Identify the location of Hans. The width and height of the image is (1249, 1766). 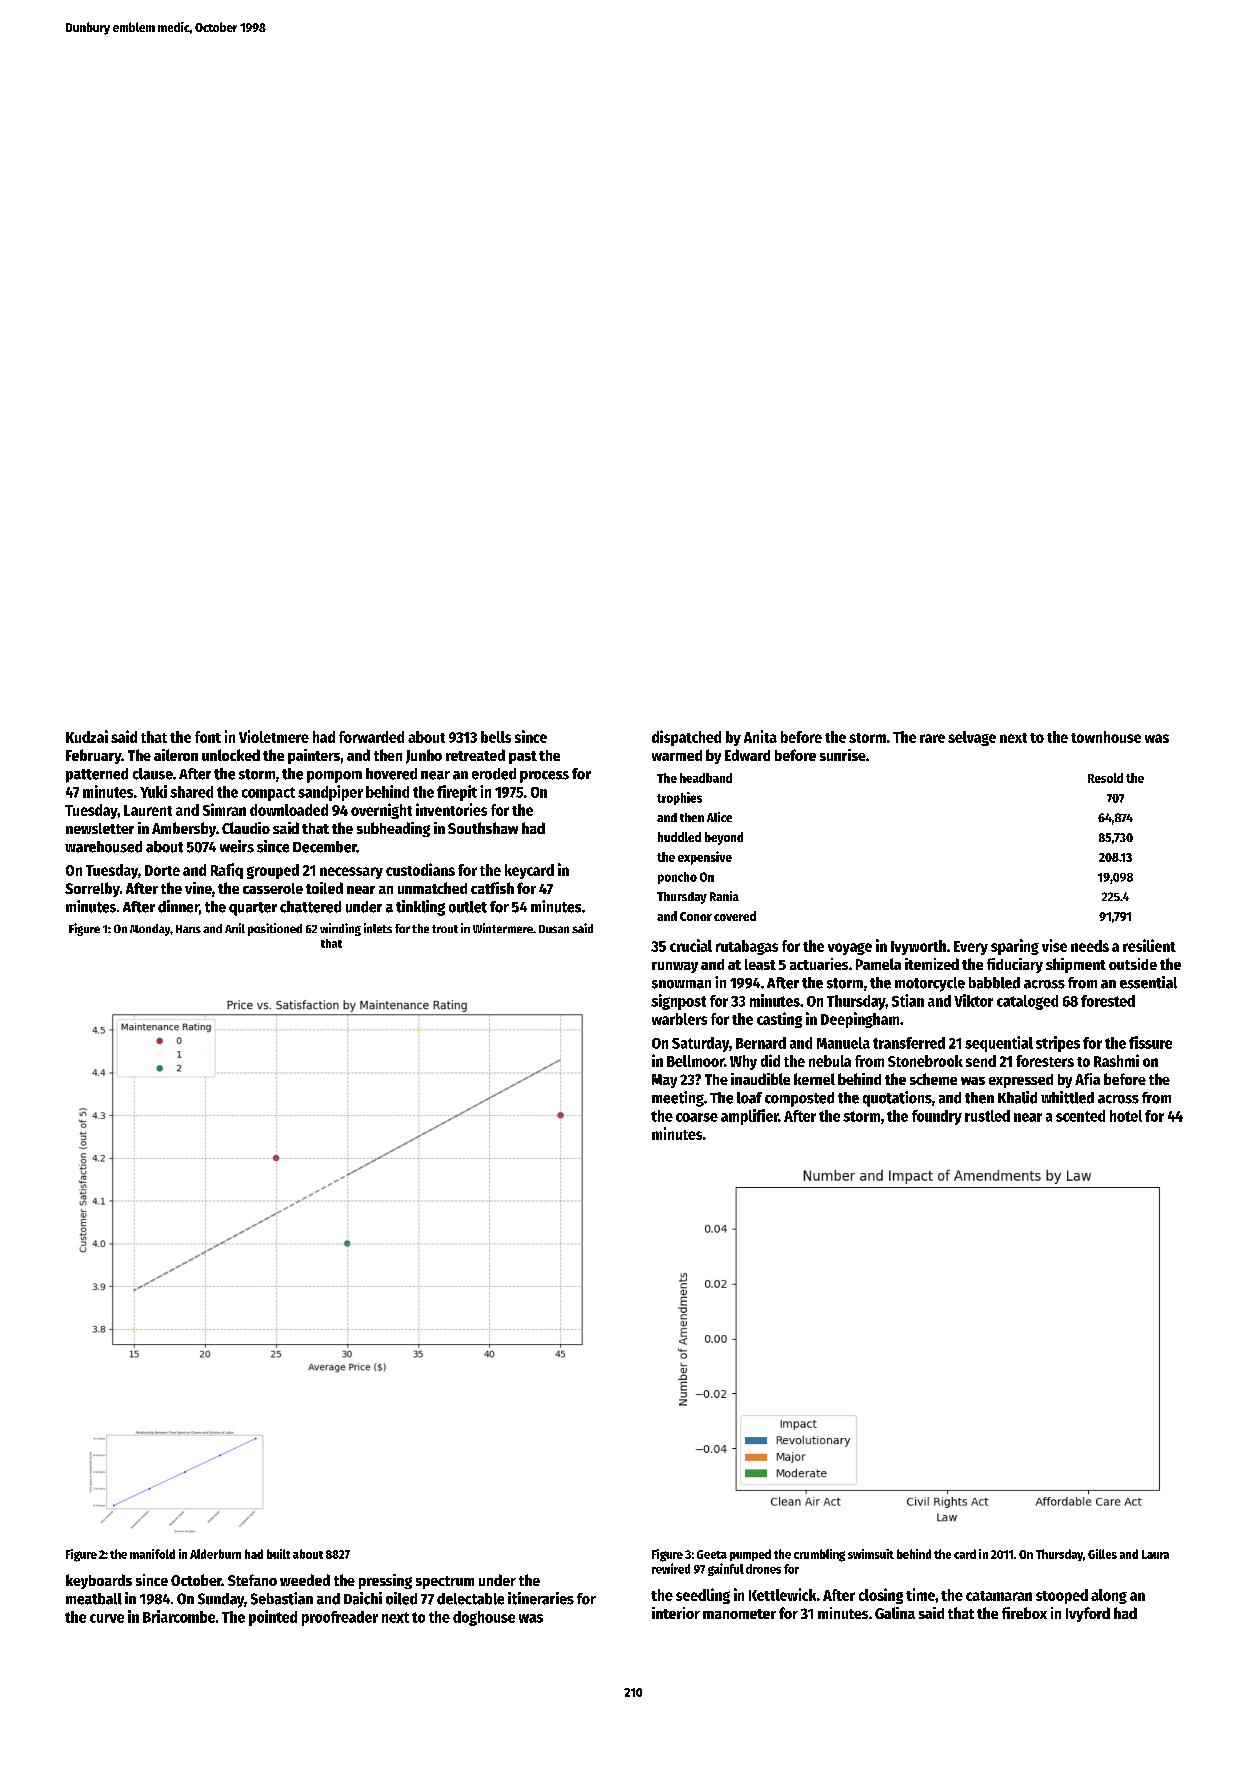
(188, 929).
